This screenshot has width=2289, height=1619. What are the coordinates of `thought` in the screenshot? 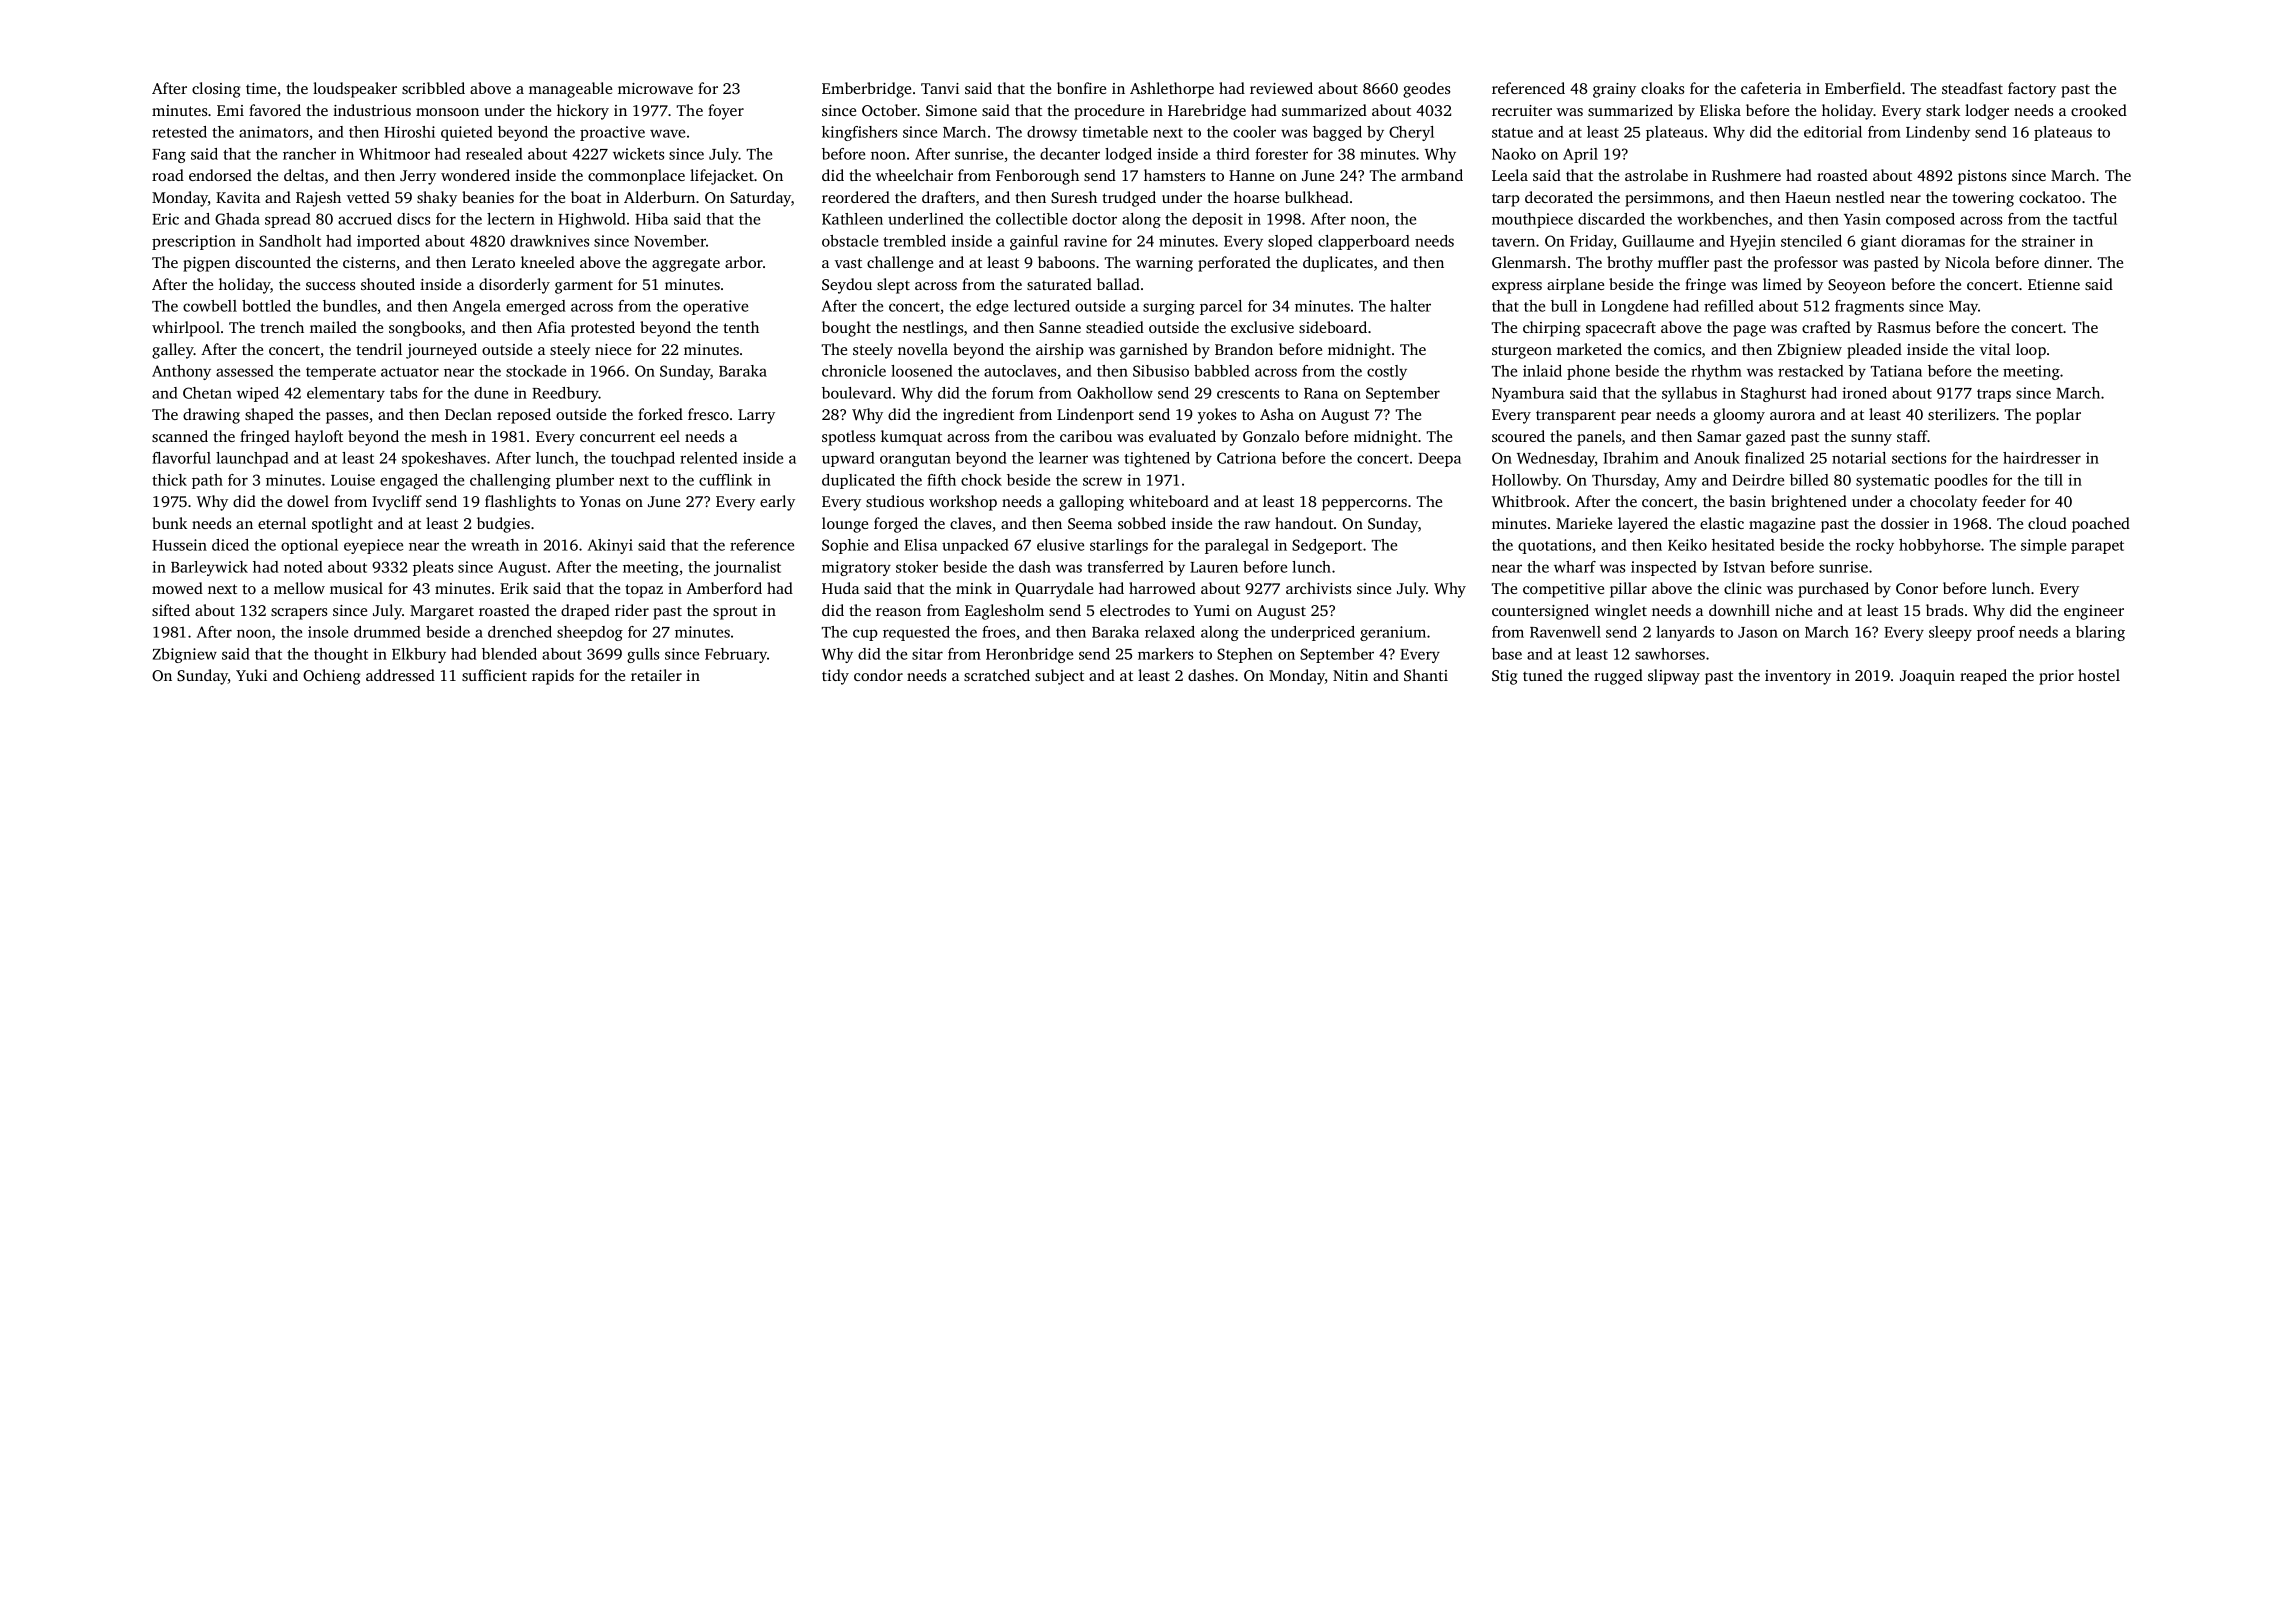 It's located at (341, 655).
